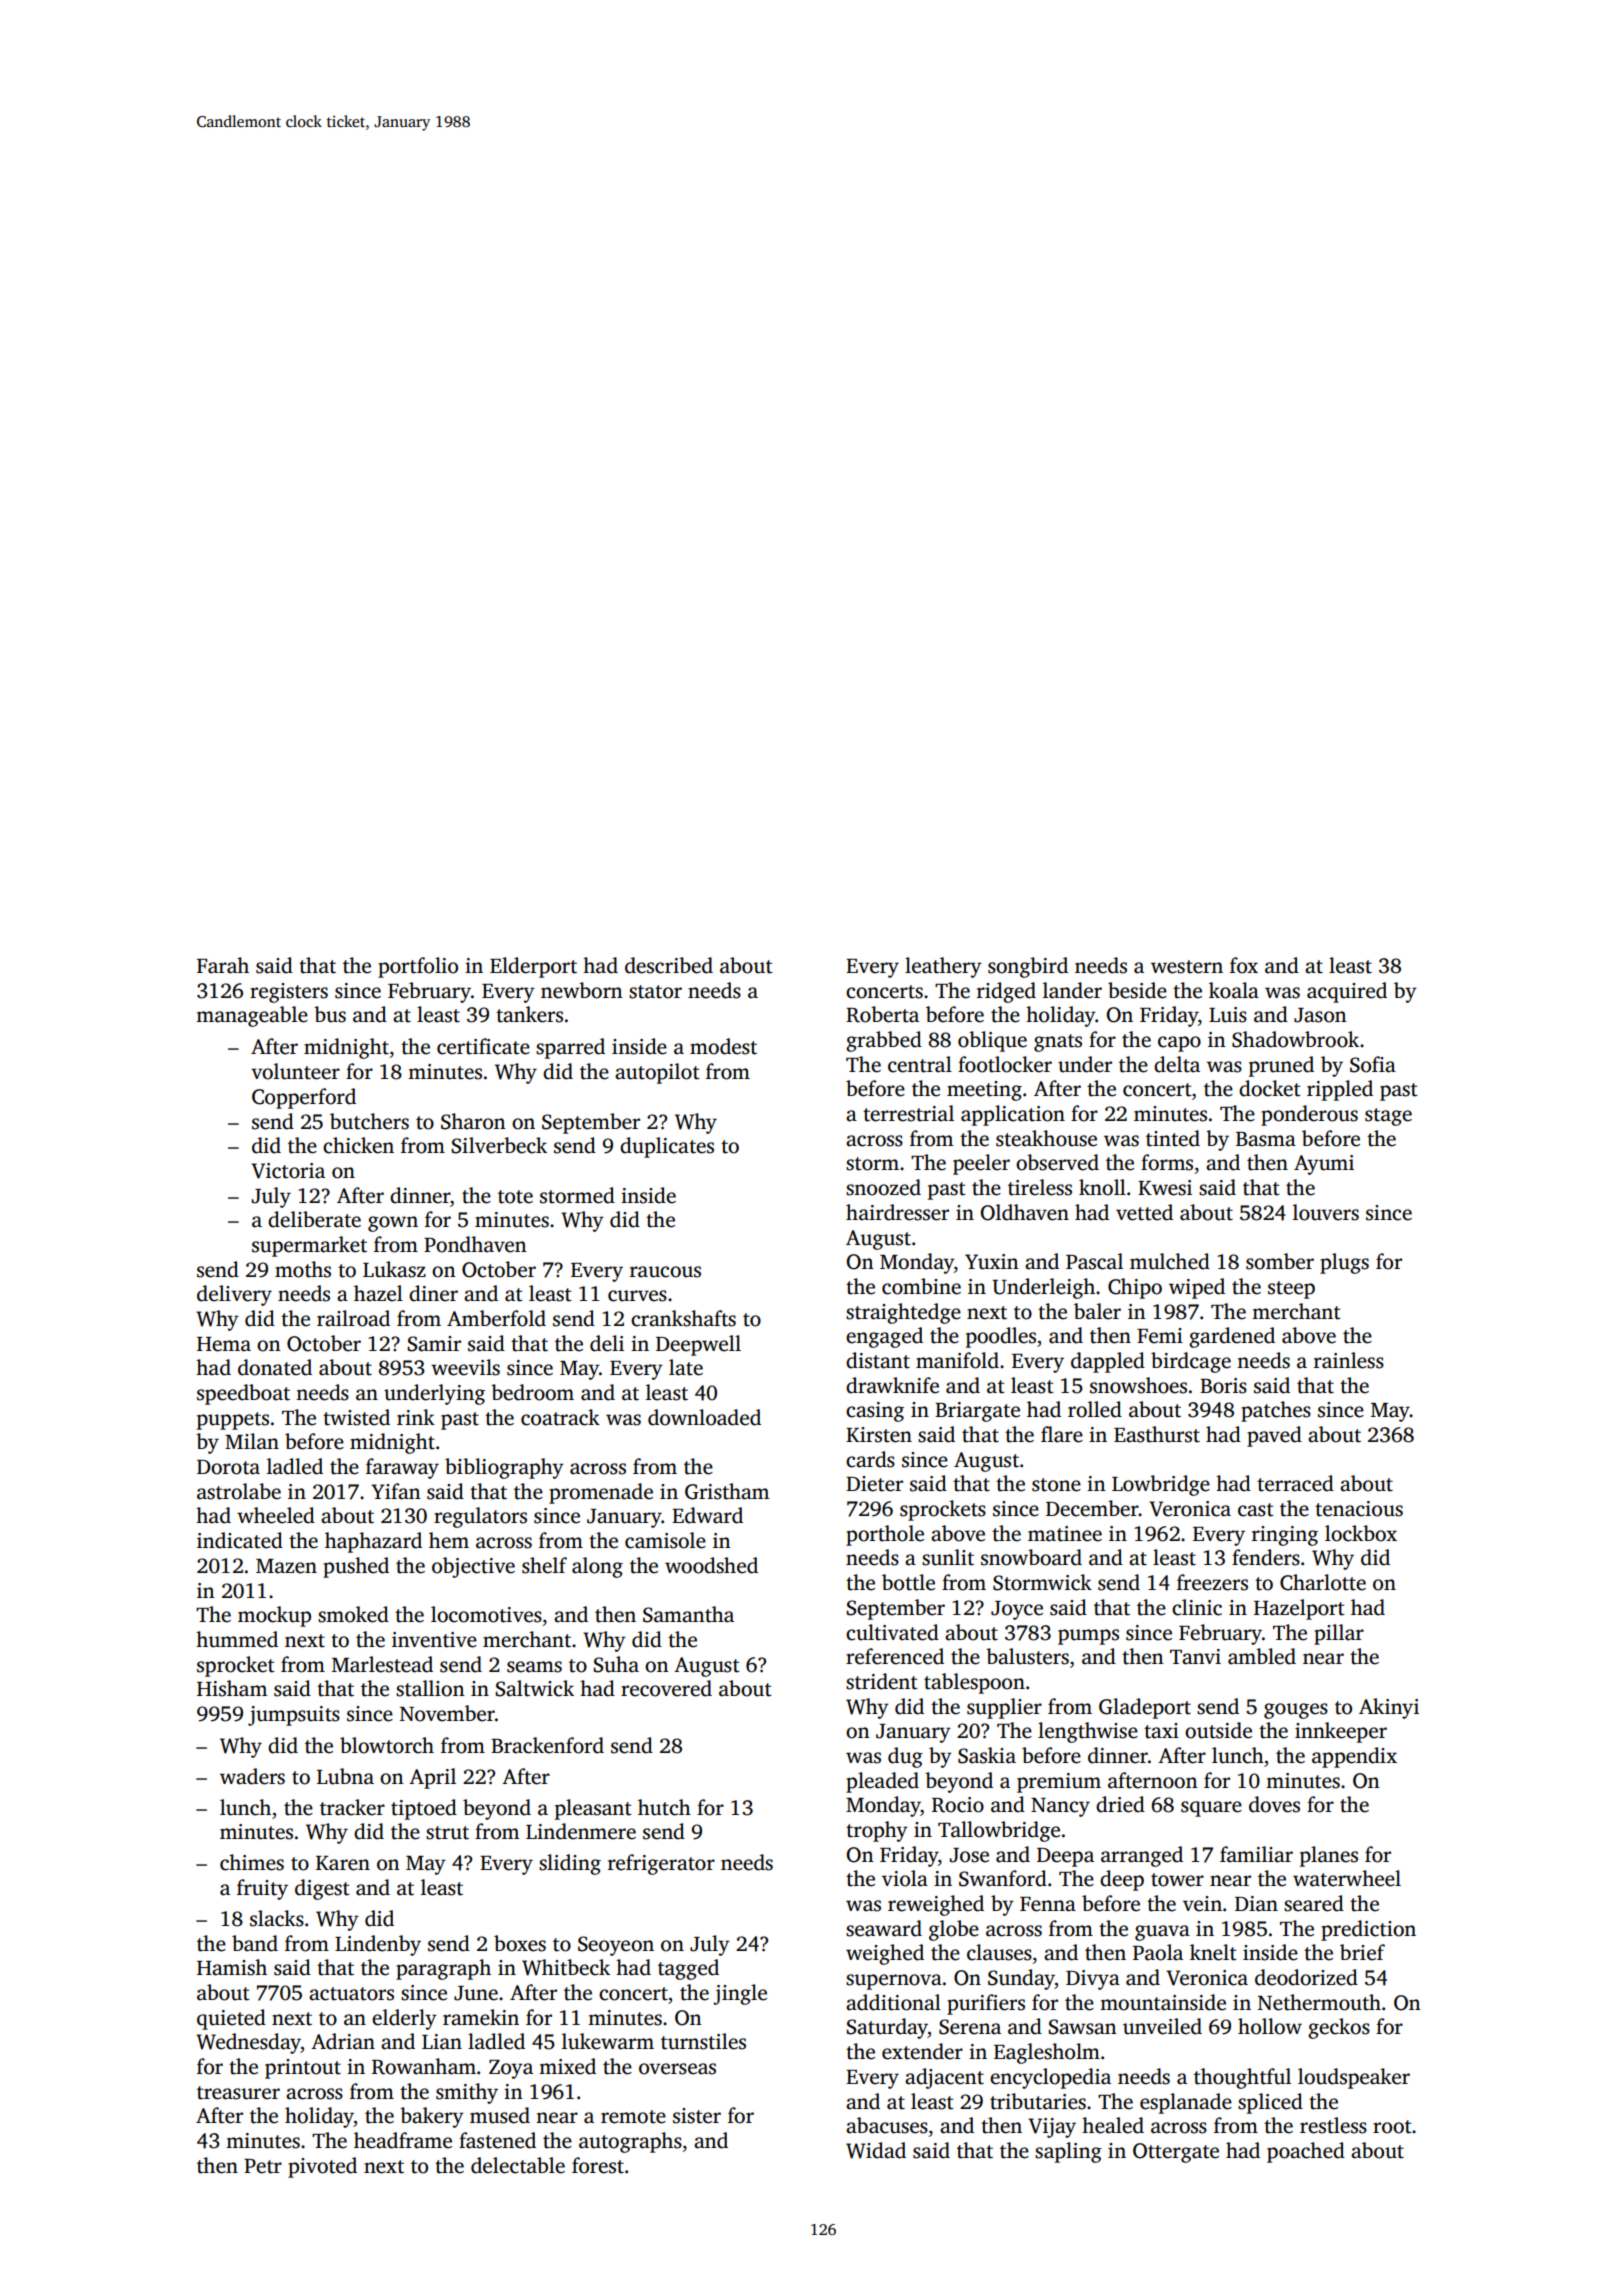  What do you see at coordinates (633, 2117) in the screenshot?
I see `remote` at bounding box center [633, 2117].
